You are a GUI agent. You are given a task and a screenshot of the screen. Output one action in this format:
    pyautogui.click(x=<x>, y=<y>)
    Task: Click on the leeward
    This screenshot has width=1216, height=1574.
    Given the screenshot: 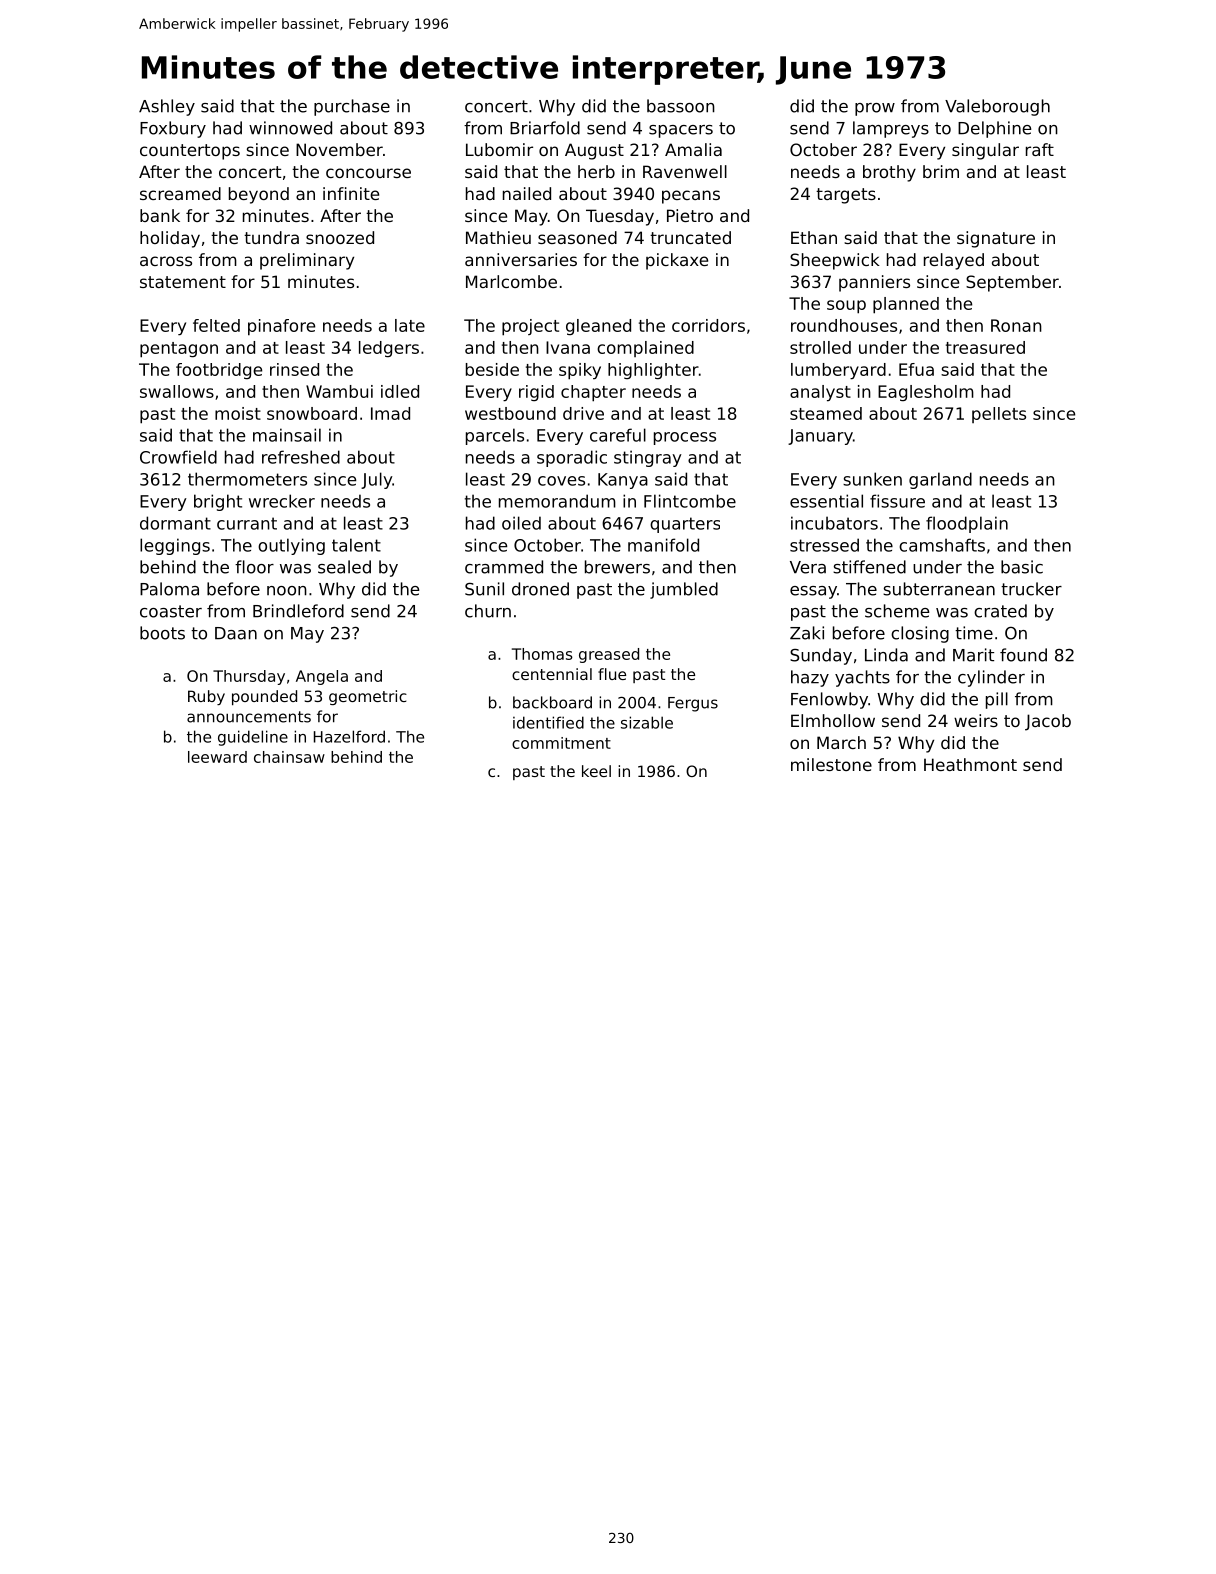 What is the action you would take?
    pyautogui.click(x=217, y=757)
